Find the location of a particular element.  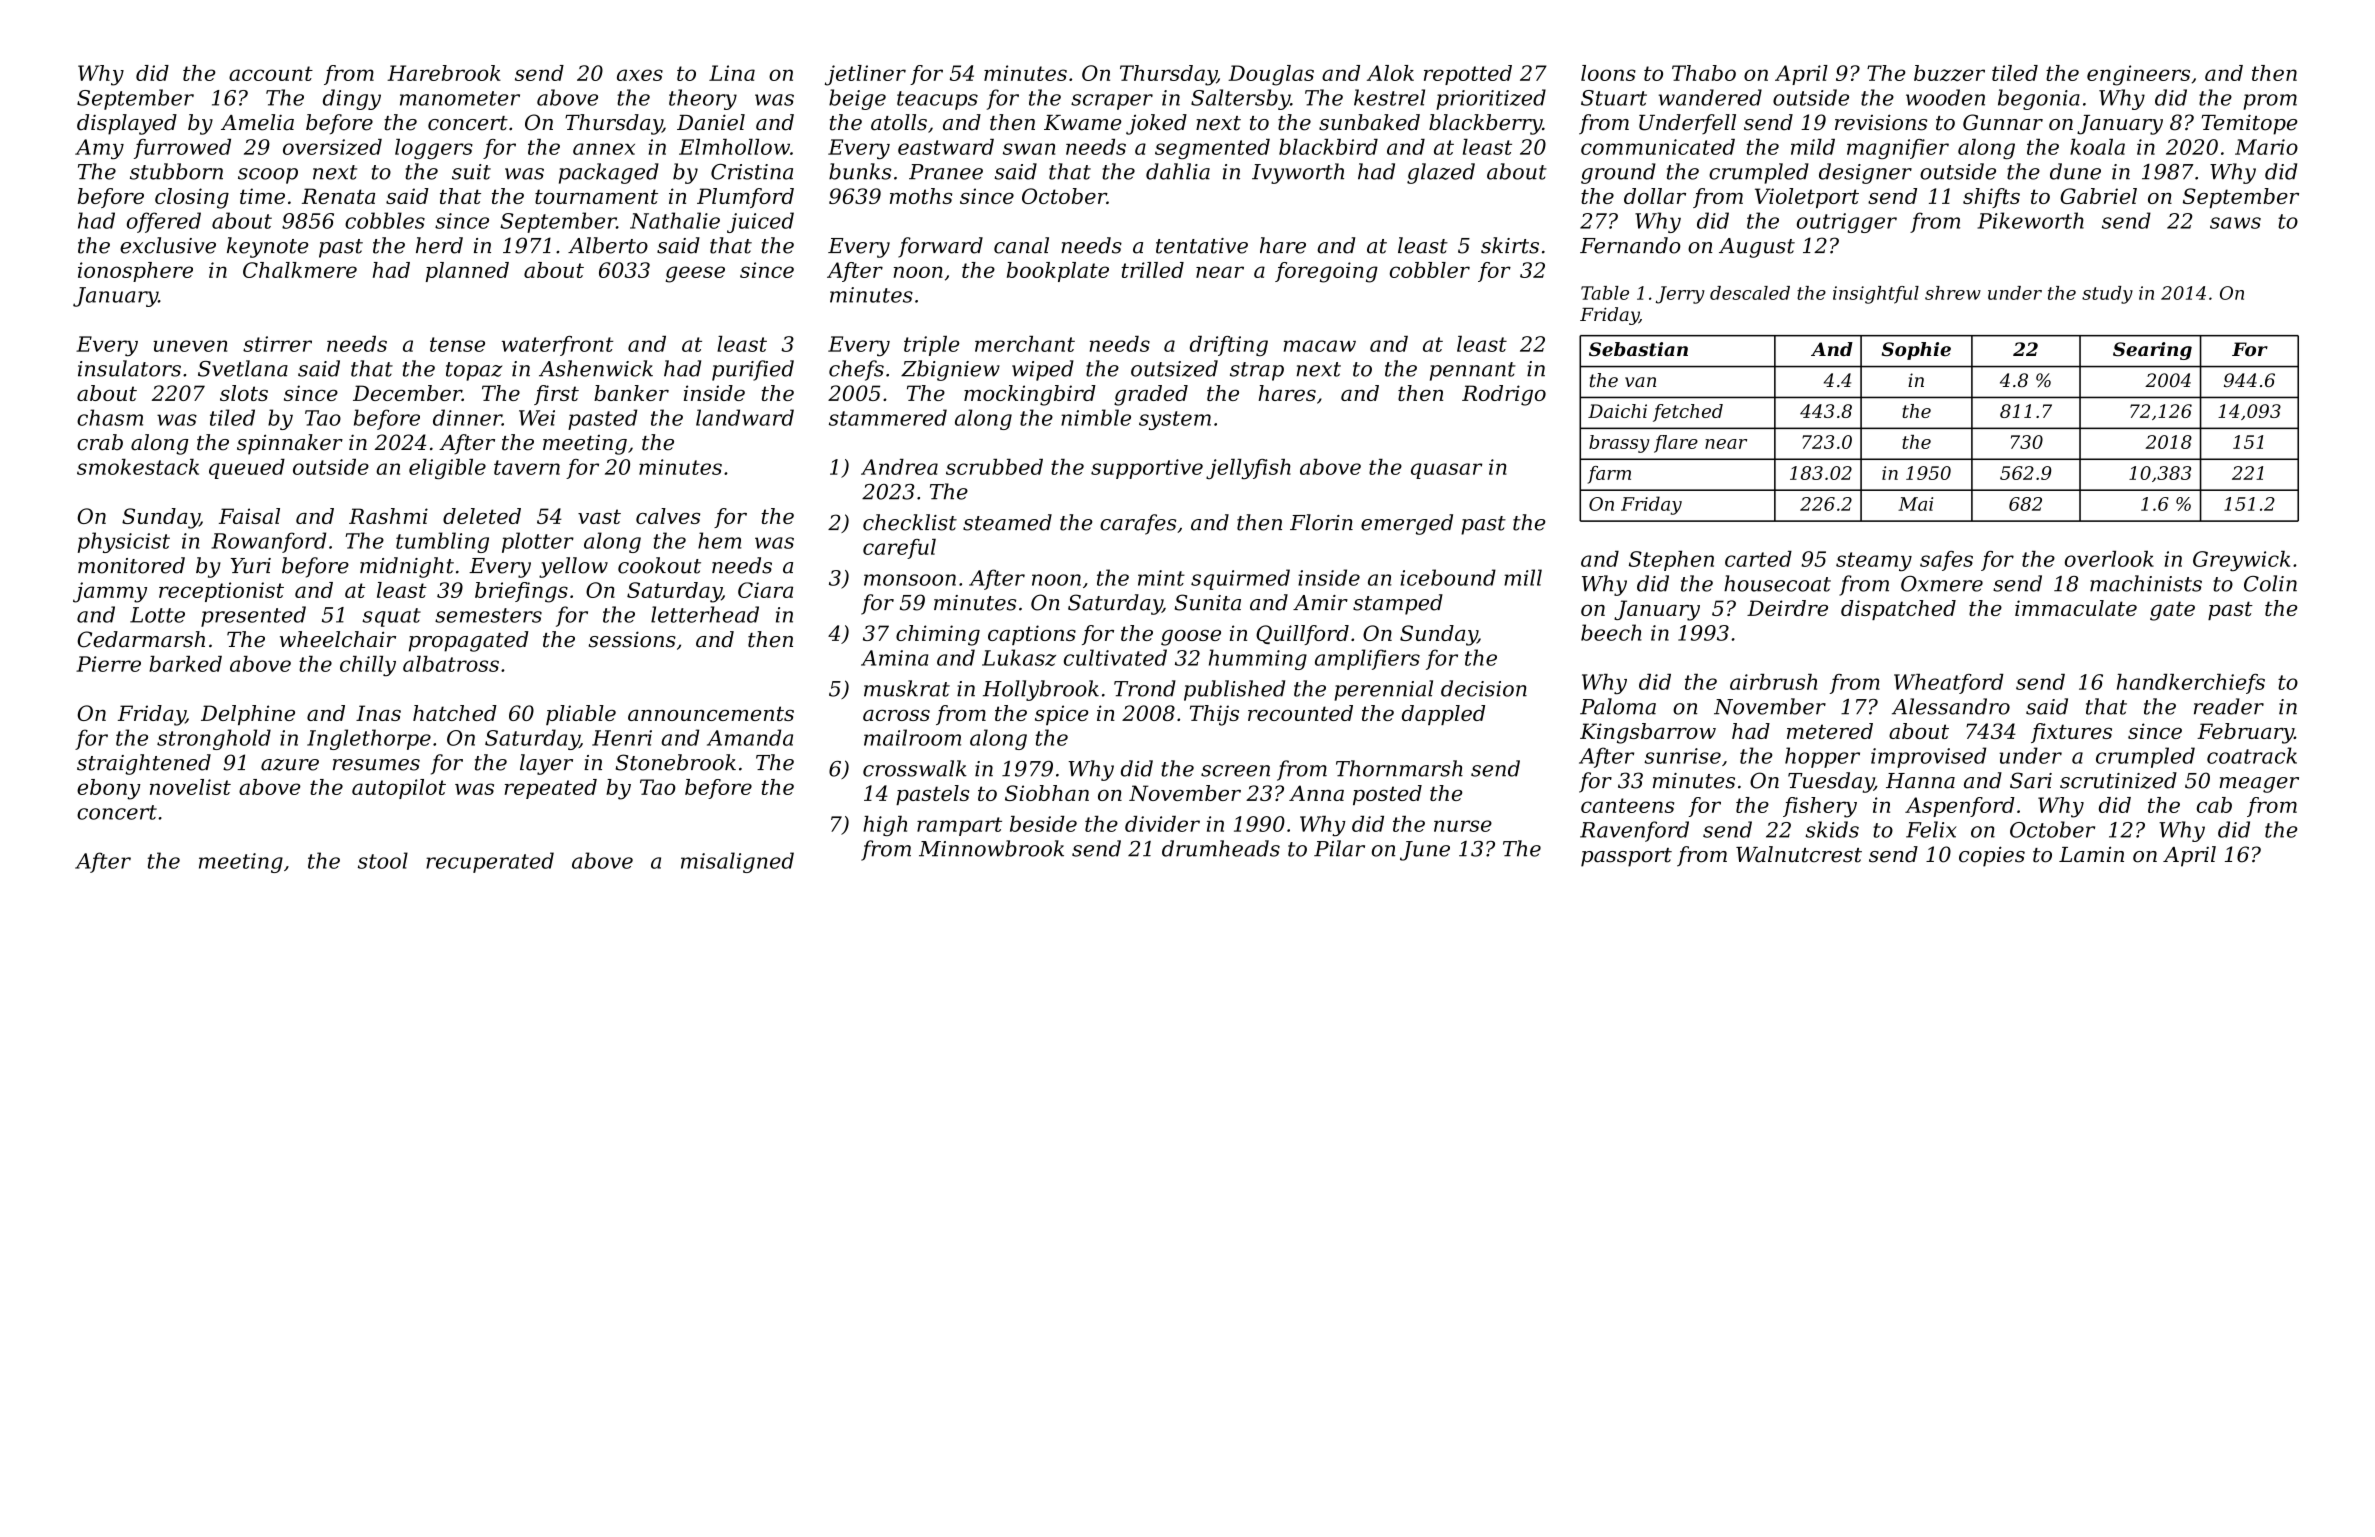

wheelchair is located at coordinates (338, 639).
